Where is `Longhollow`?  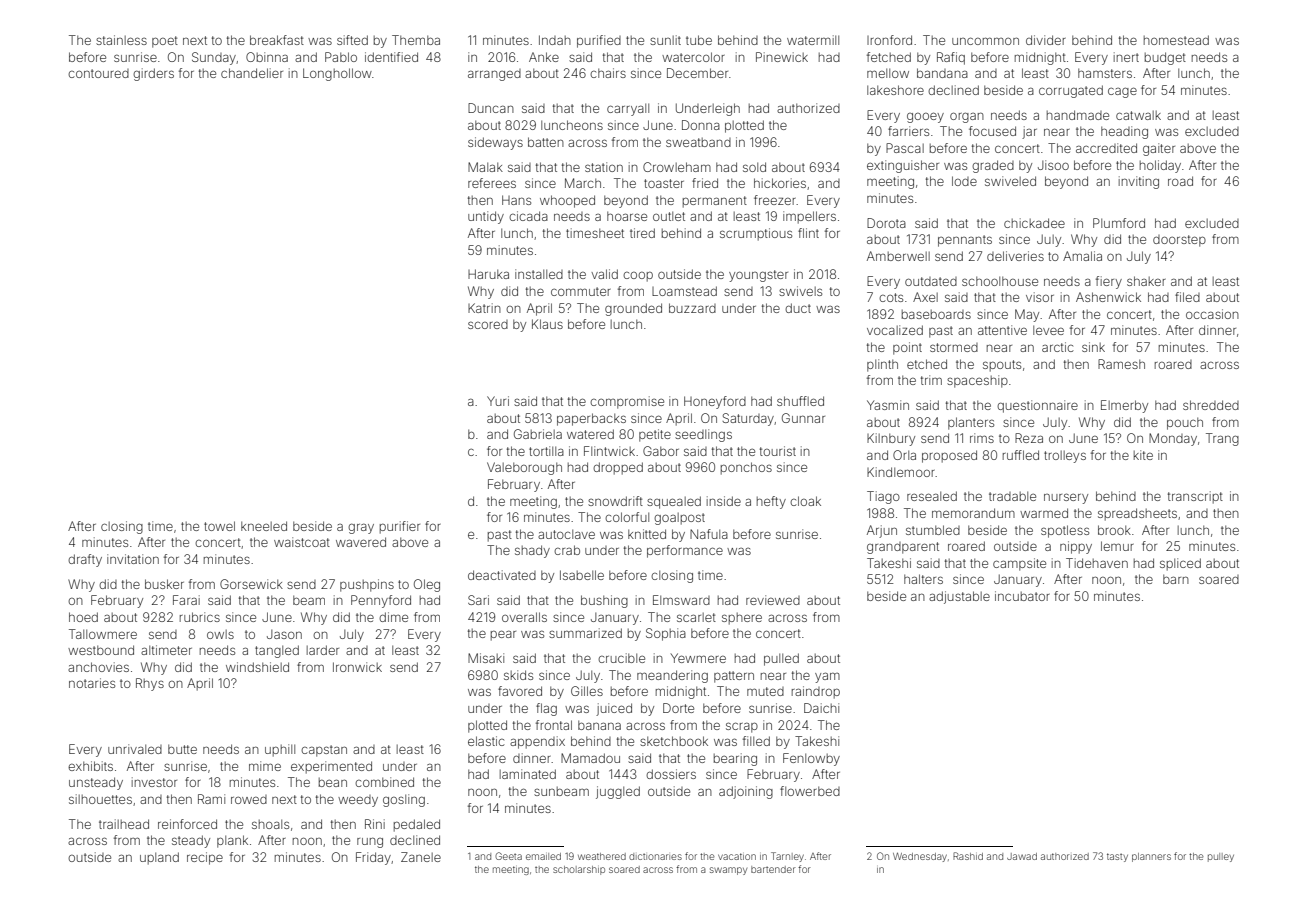
Longhollow is located at coordinates (337, 74).
